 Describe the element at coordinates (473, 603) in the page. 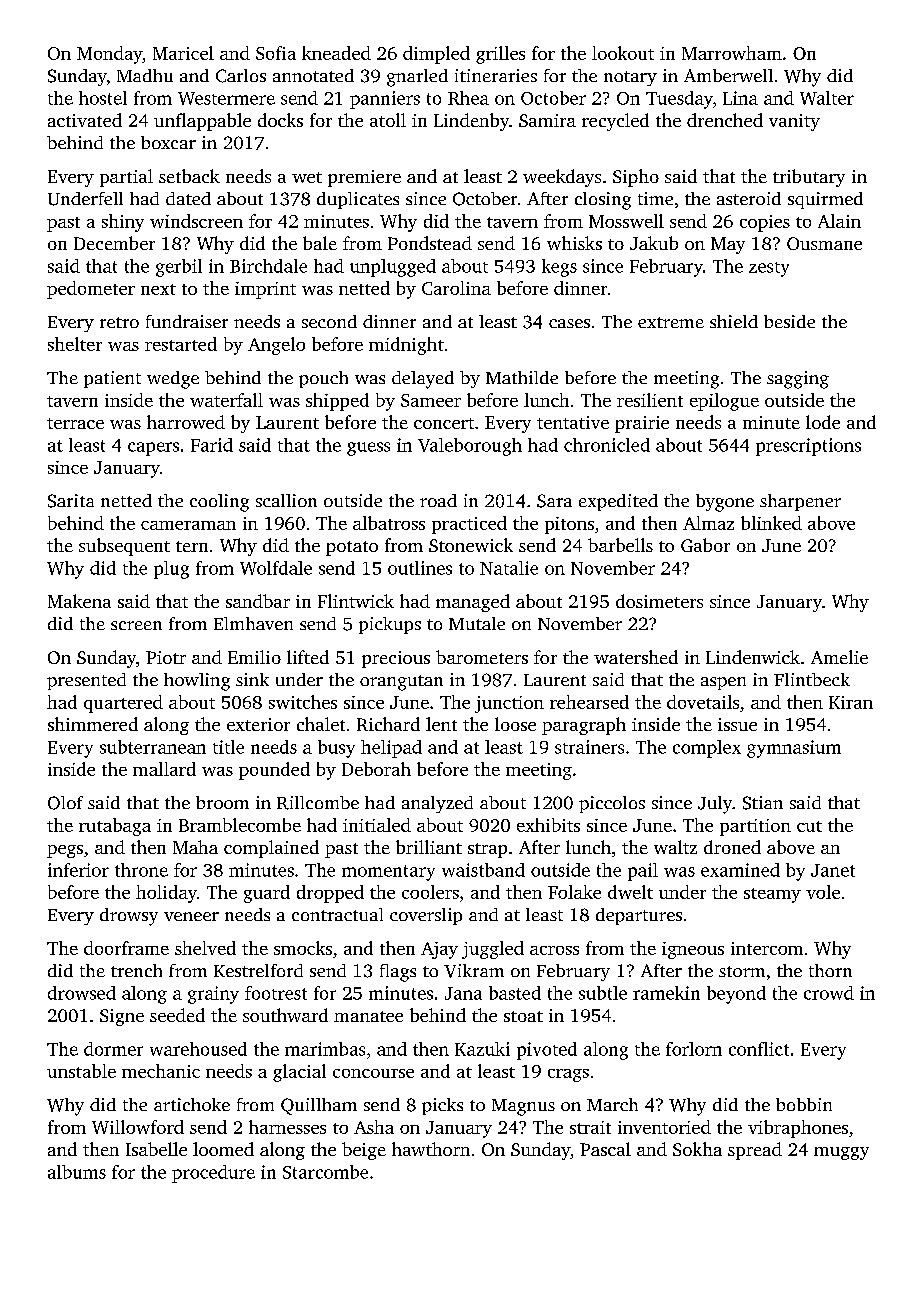

I see `managed` at that location.
